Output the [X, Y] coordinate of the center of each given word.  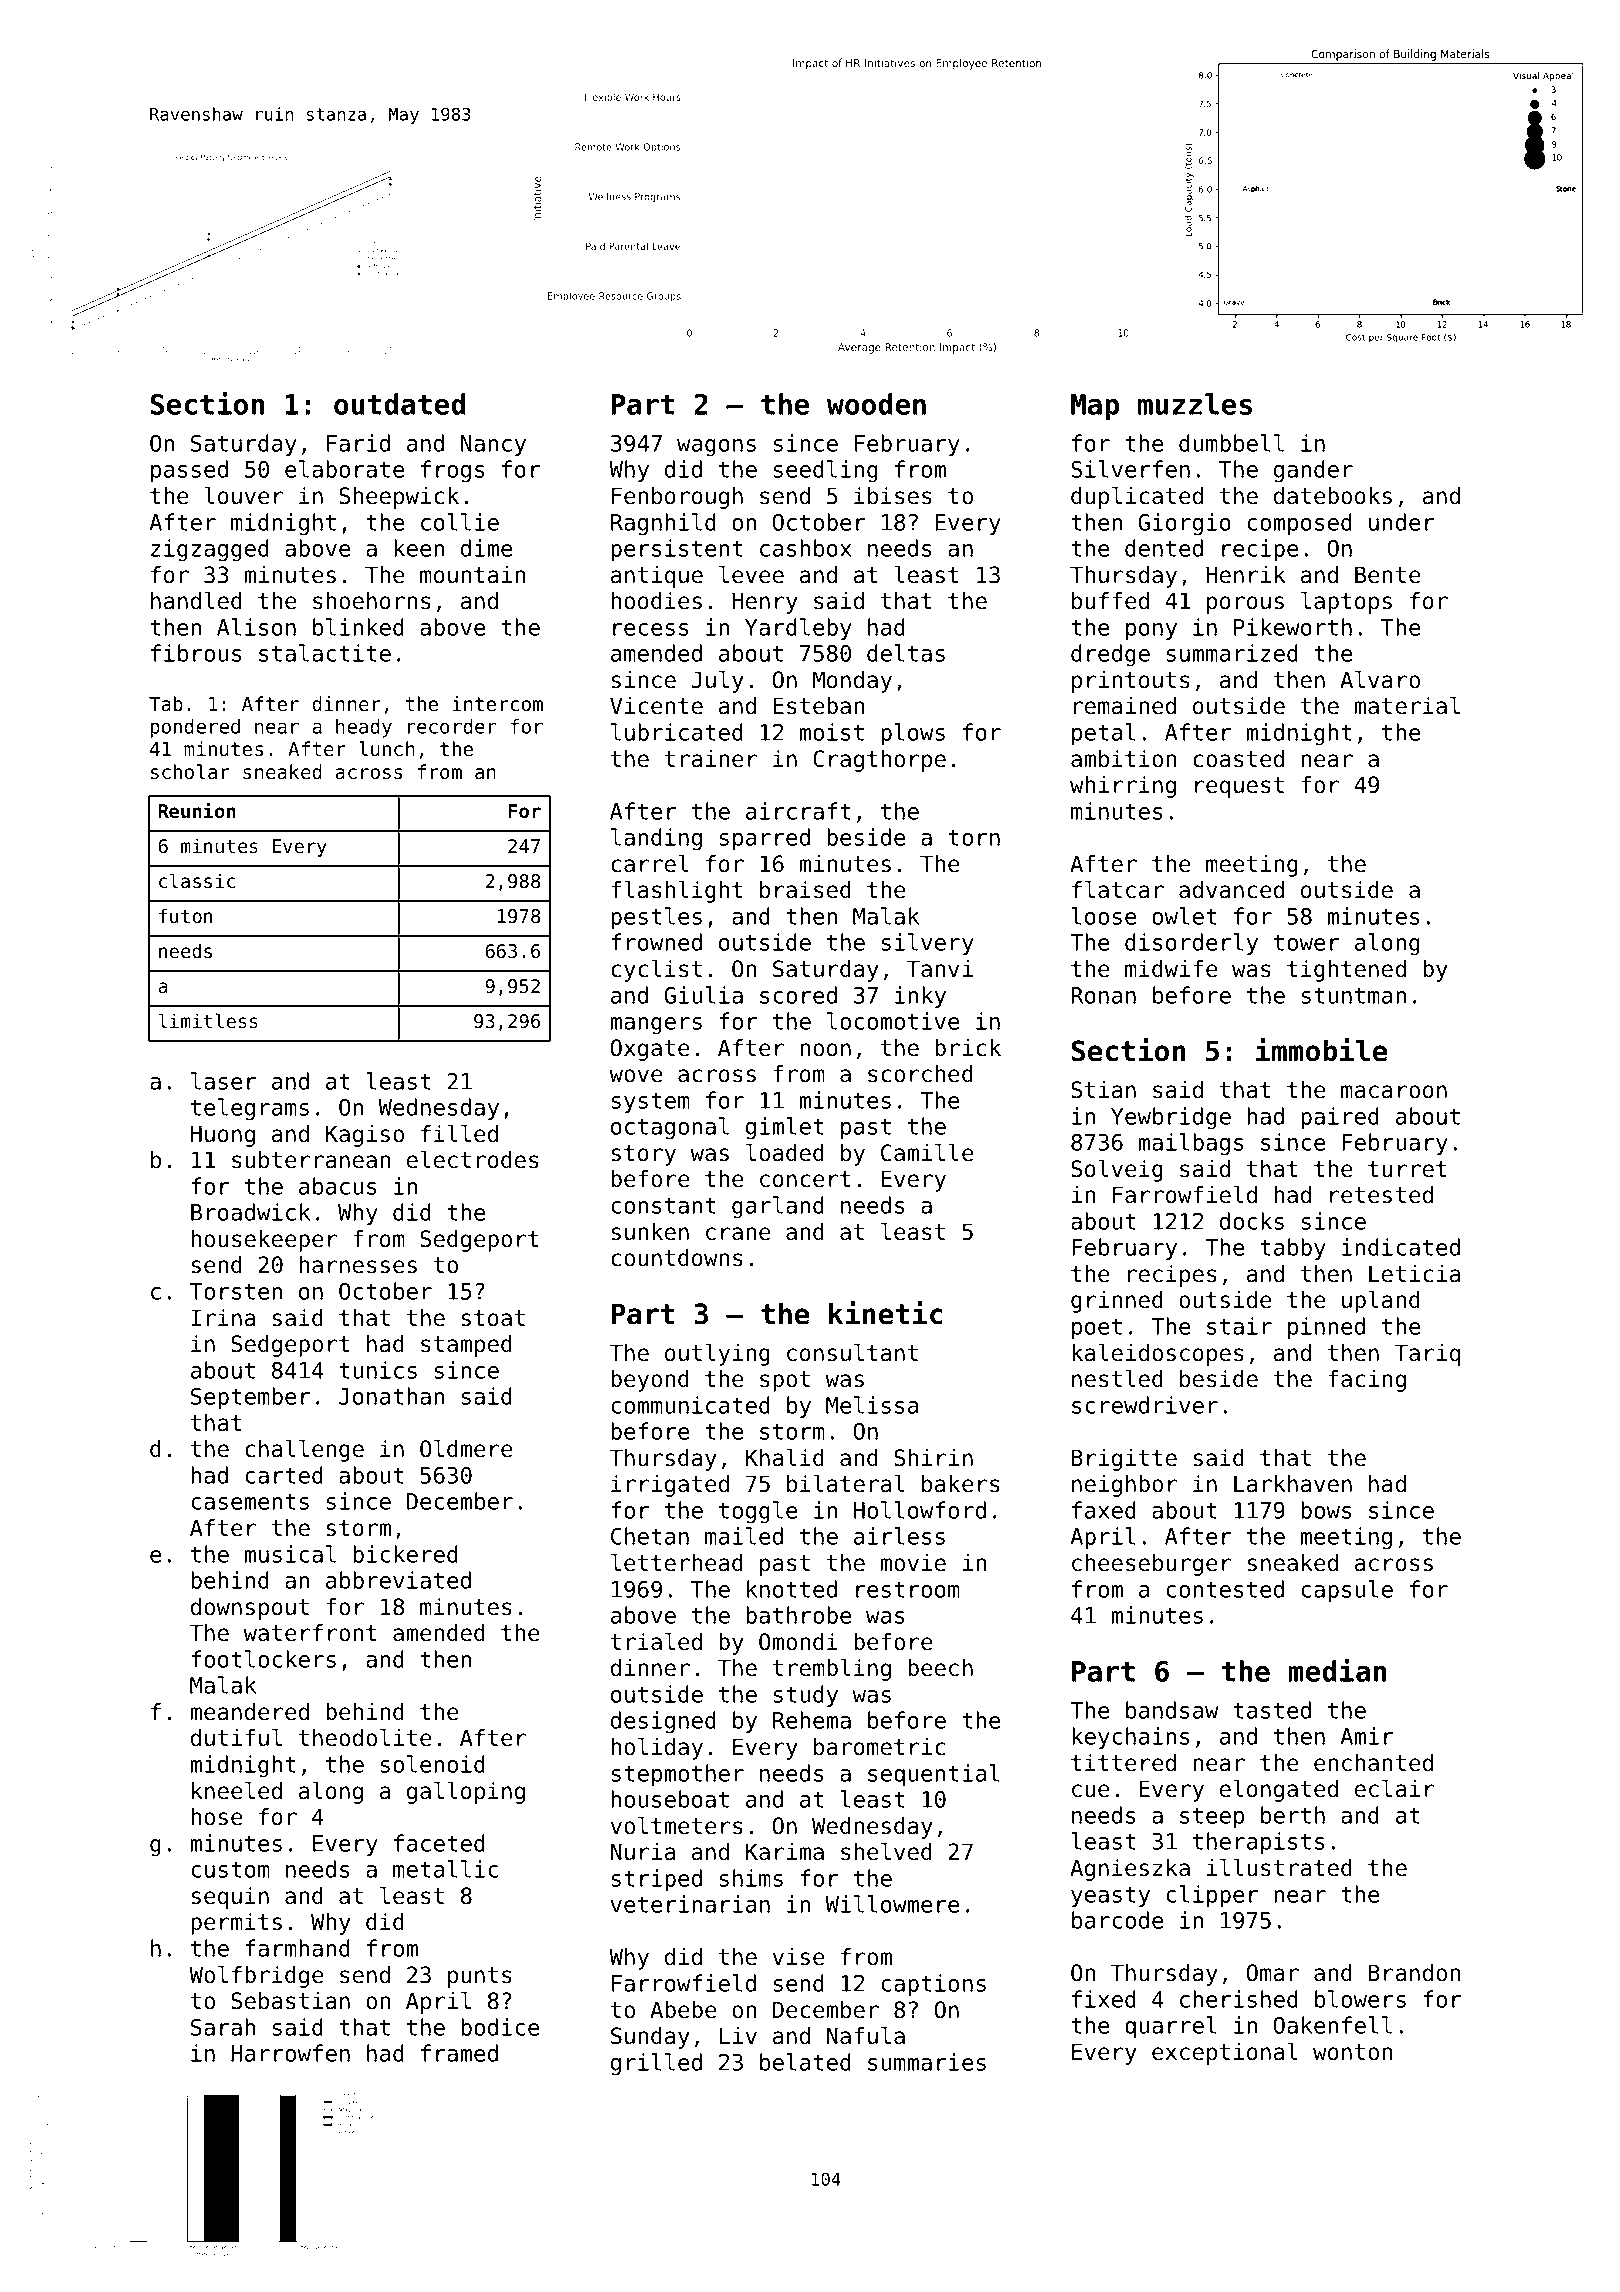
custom [230, 1869]
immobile [1321, 1050]
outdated [400, 404]
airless [899, 1536]
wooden [876, 404]
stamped [466, 1346]
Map [1095, 407]
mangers [656, 1026]
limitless [208, 1021]
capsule [1347, 1591]
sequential [934, 1775]
